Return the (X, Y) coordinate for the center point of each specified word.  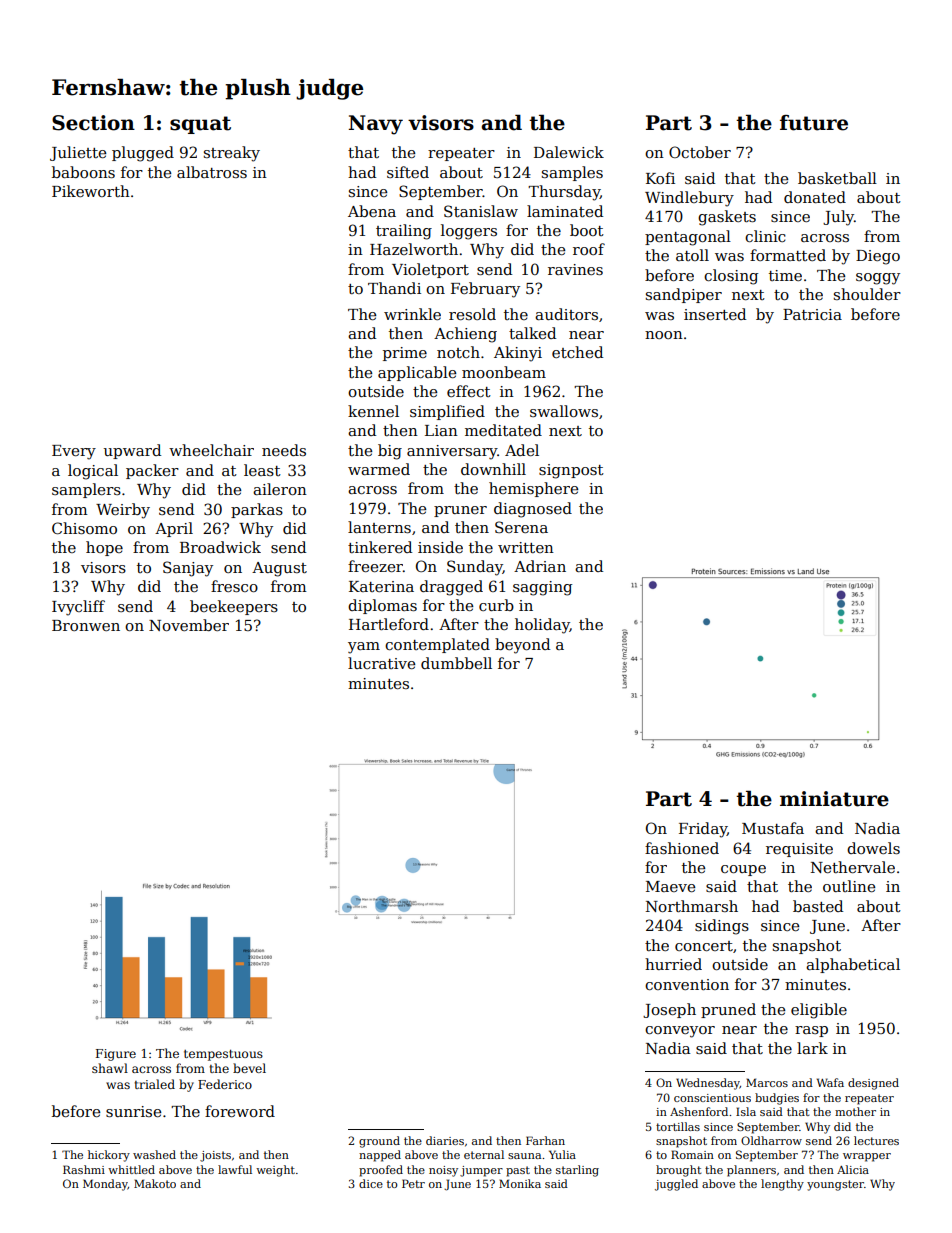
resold (472, 314)
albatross (212, 172)
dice (371, 1183)
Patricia (812, 314)
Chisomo (84, 528)
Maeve (670, 886)
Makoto (155, 1183)
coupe (743, 870)
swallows (564, 411)
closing (731, 277)
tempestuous (223, 1055)
